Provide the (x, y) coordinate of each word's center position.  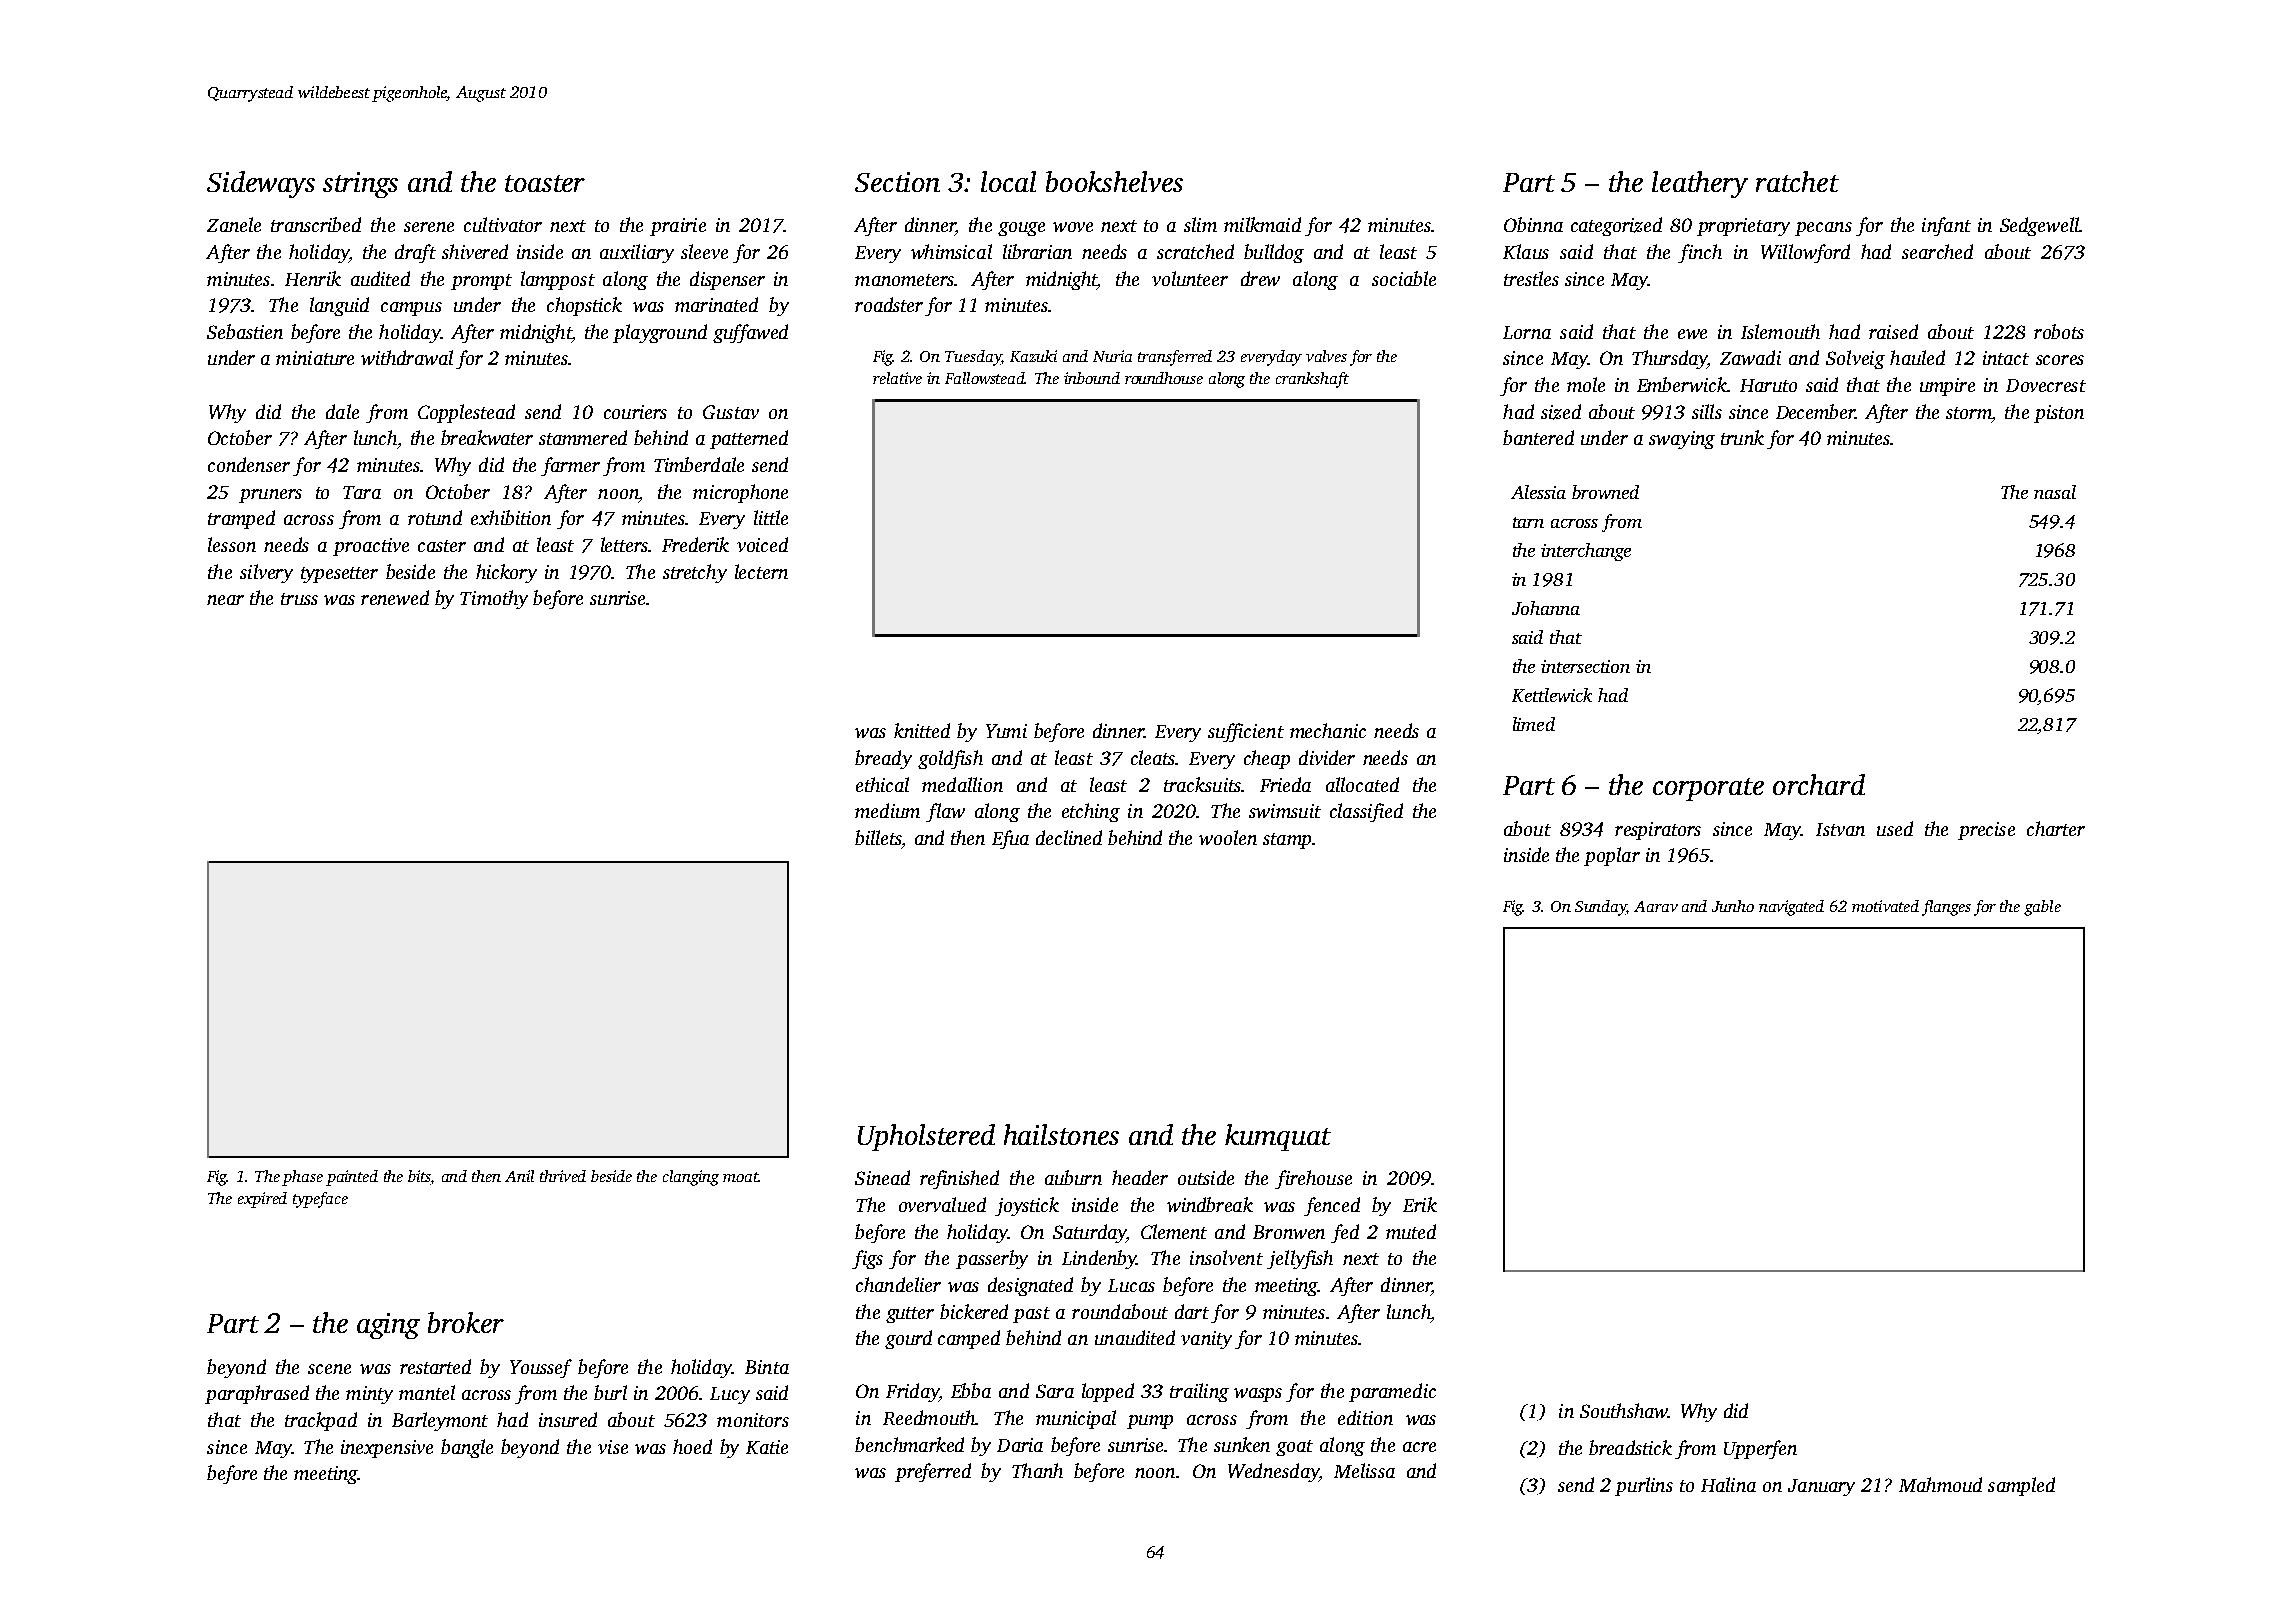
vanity (1206, 1340)
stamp (1287, 841)
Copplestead (466, 413)
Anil (519, 1176)
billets (878, 837)
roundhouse (1164, 378)
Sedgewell (2039, 226)
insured (568, 1419)
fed (1345, 1233)
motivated (1885, 906)
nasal (2055, 492)
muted (1411, 1231)
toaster (545, 183)
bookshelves (1114, 181)
